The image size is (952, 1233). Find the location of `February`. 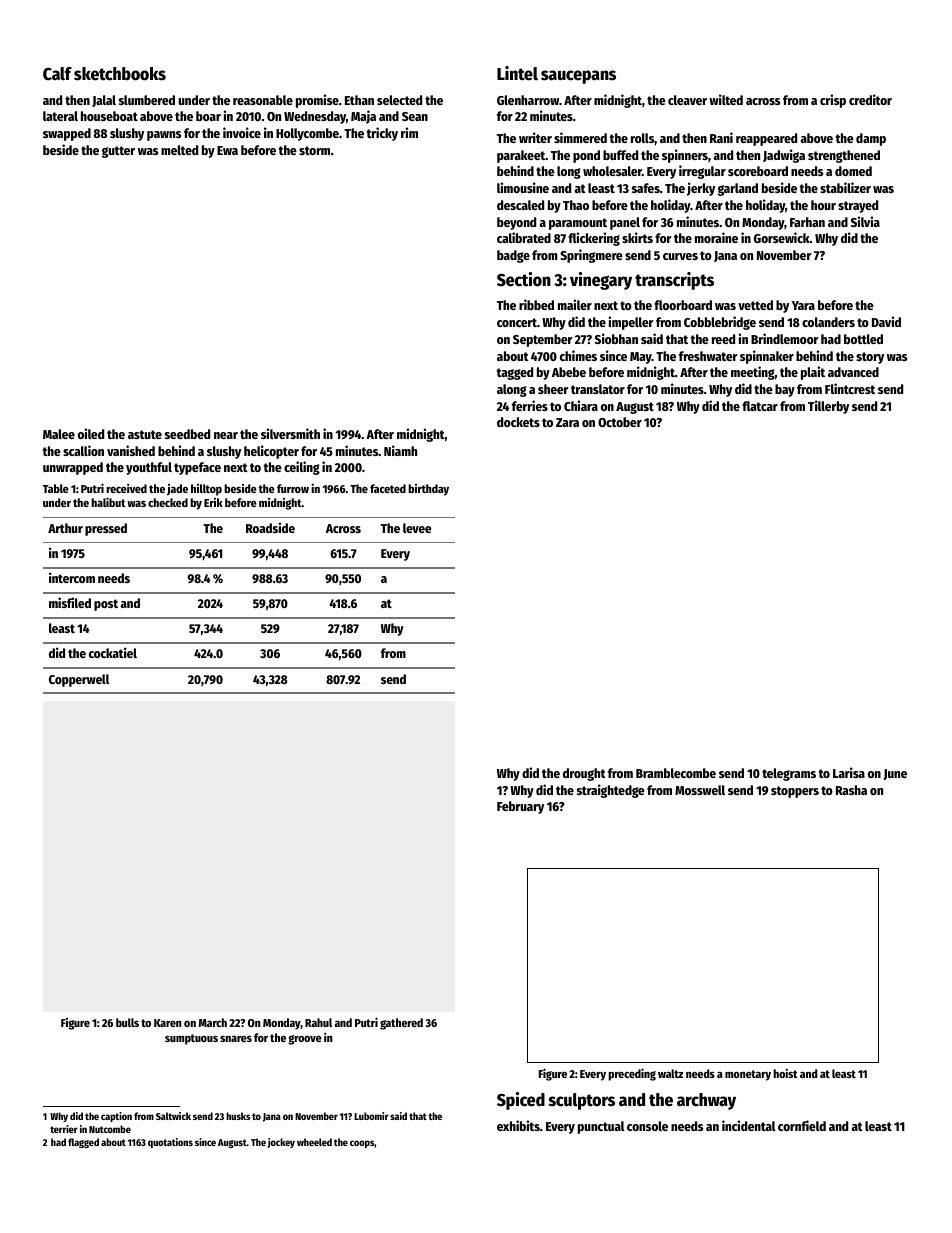

February is located at coordinates (520, 807).
